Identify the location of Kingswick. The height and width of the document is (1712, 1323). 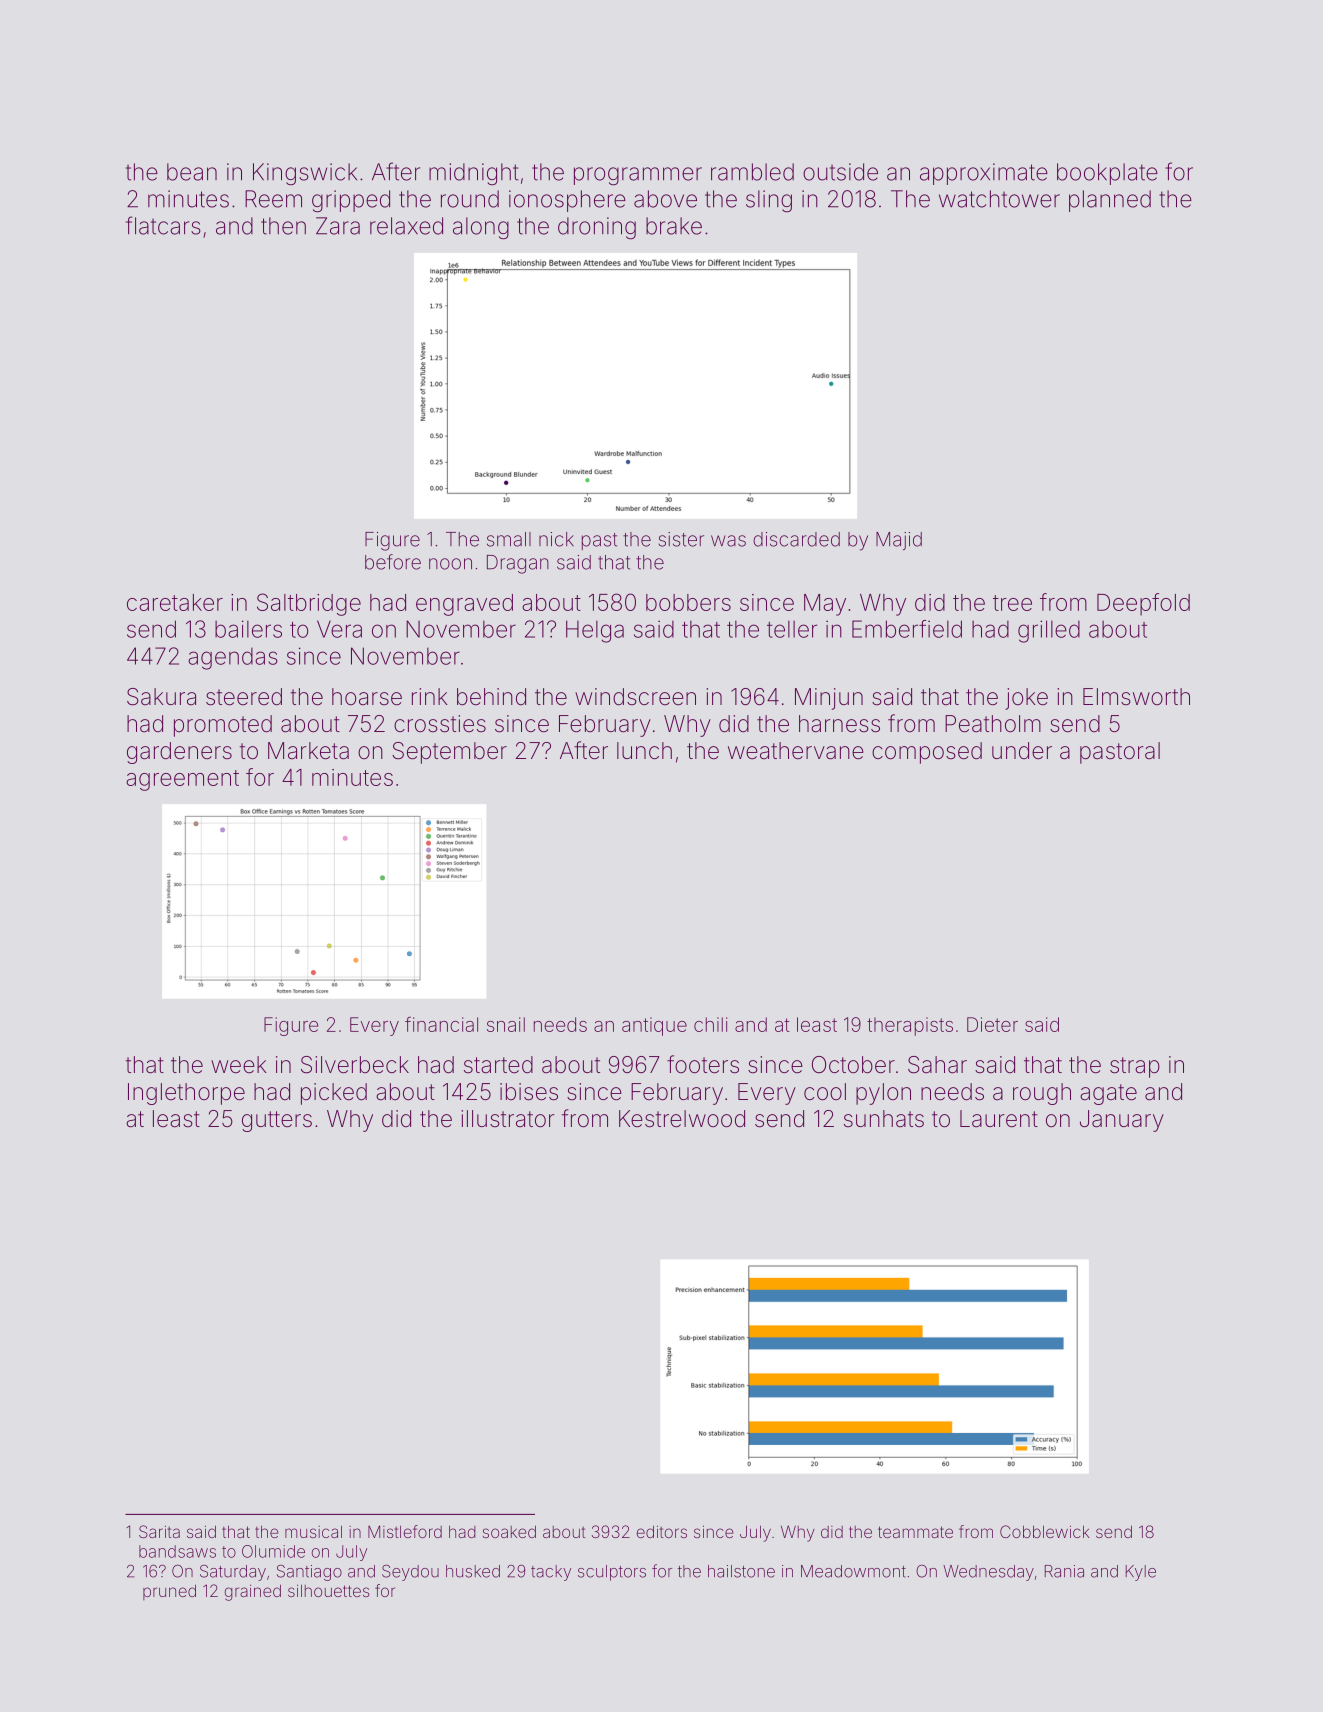
(305, 174).
